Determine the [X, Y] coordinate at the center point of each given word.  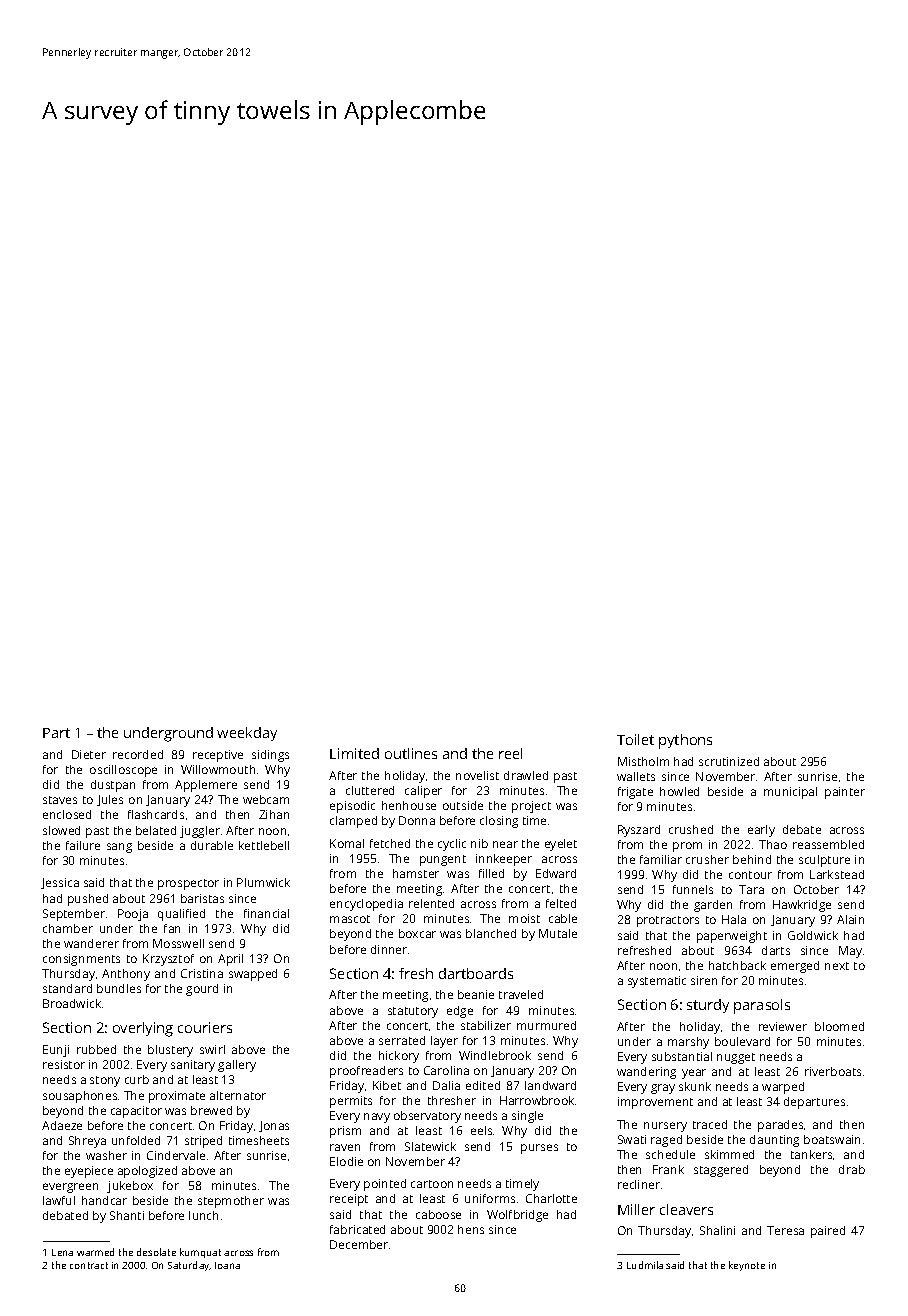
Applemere [206, 786]
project [531, 807]
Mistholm [643, 761]
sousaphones [80, 1097]
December [359, 1244]
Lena [62, 1252]
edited [483, 1085]
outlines [411, 753]
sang [119, 848]
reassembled [828, 844]
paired [828, 1232]
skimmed [729, 1154]
